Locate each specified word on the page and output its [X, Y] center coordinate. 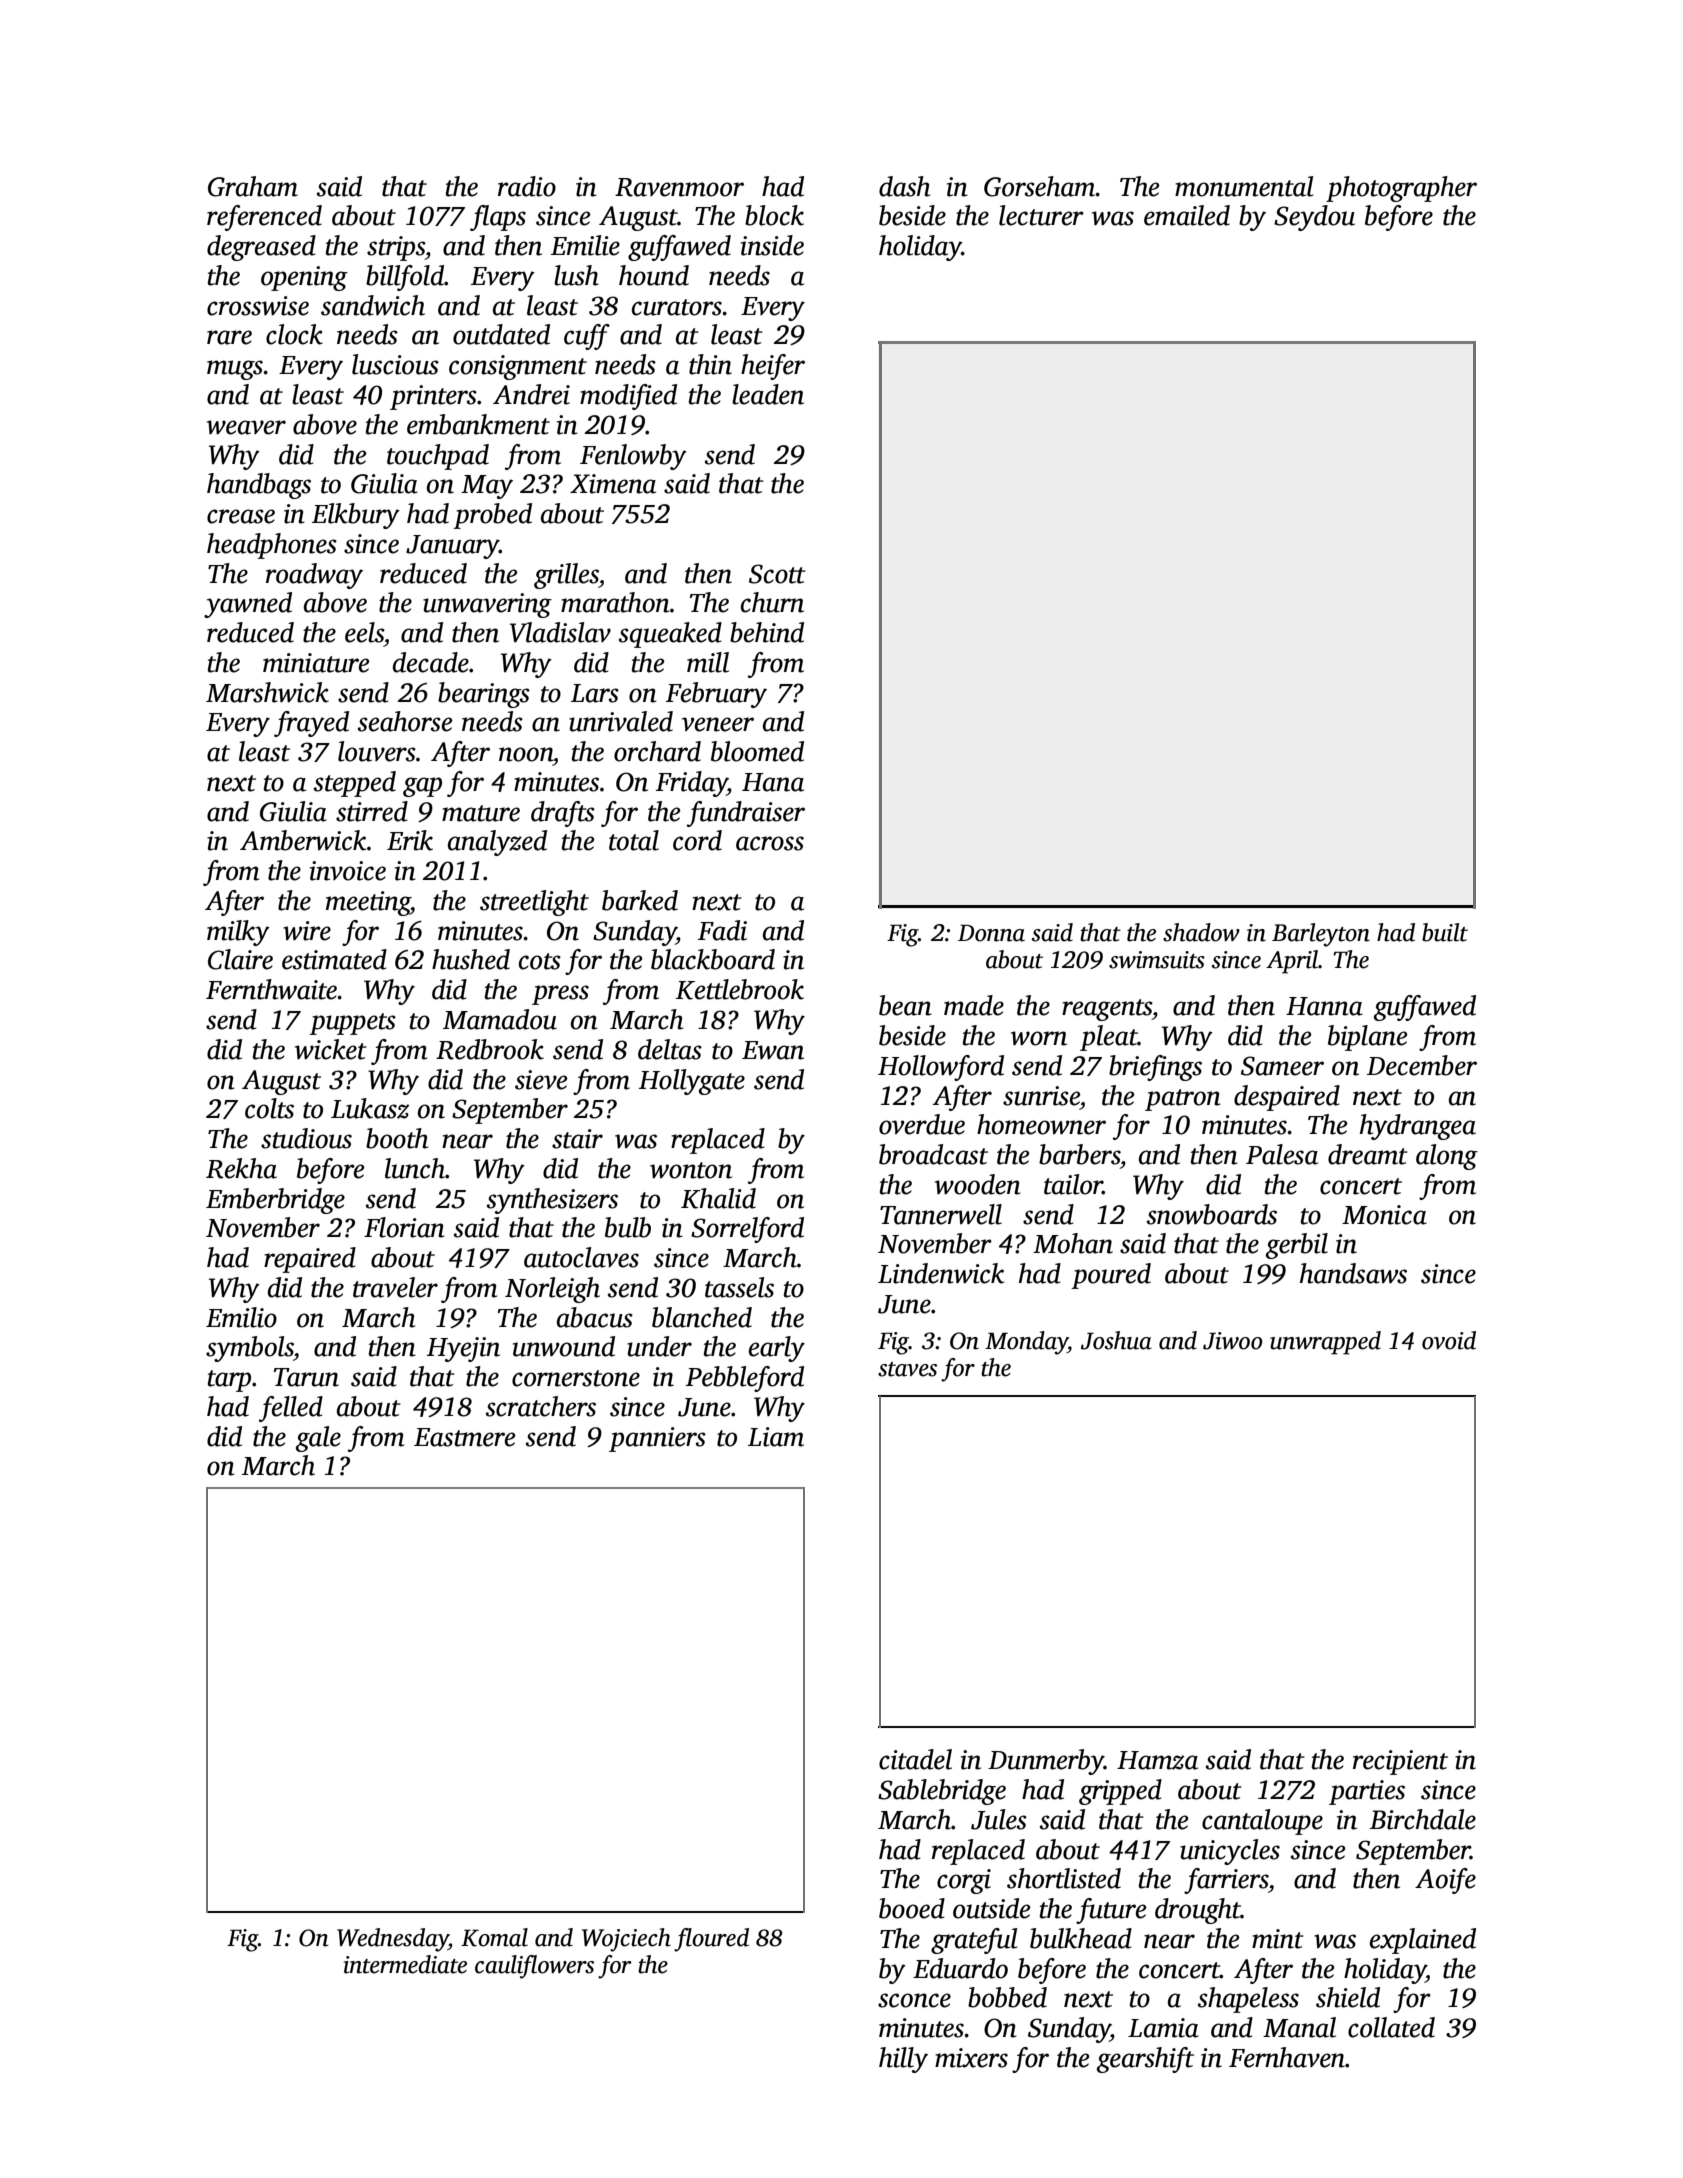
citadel [915, 1759]
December [1422, 1065]
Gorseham [1040, 186]
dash [904, 186]
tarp [229, 1381]
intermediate [405, 1964]
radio [527, 186]
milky [238, 933]
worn [1039, 1038]
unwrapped [1325, 1343]
